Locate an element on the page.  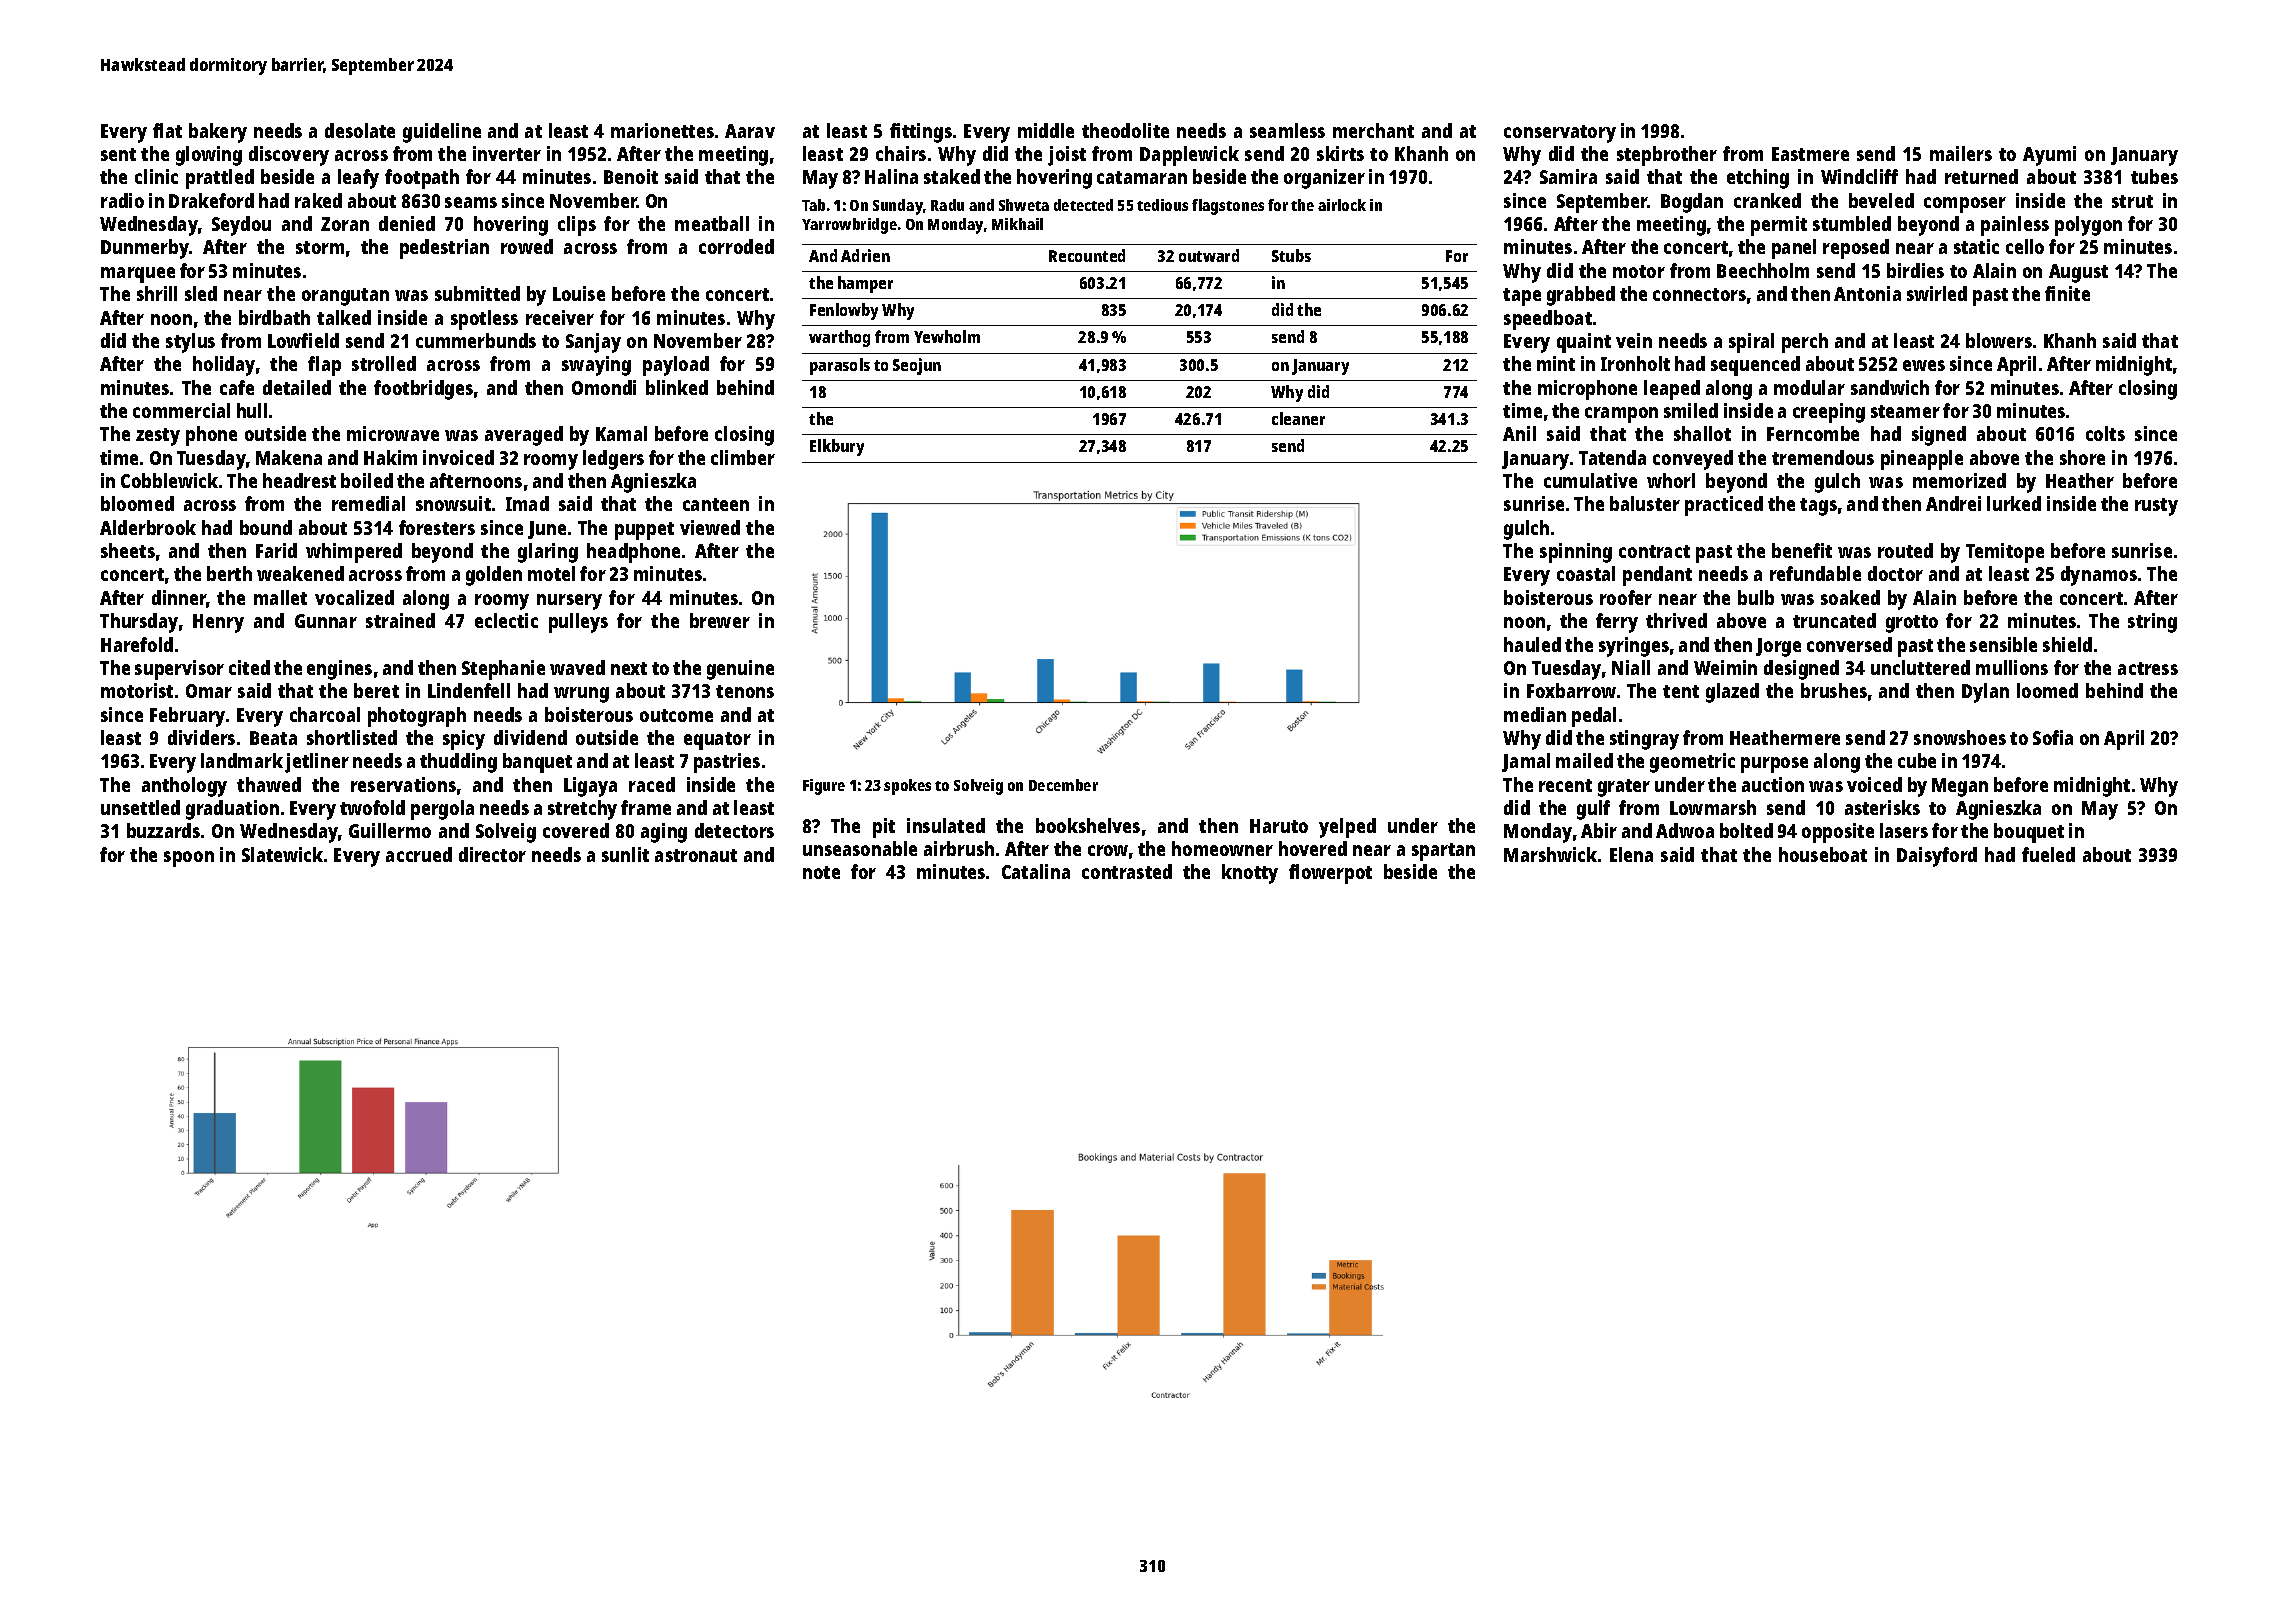
Halina is located at coordinates (891, 176).
